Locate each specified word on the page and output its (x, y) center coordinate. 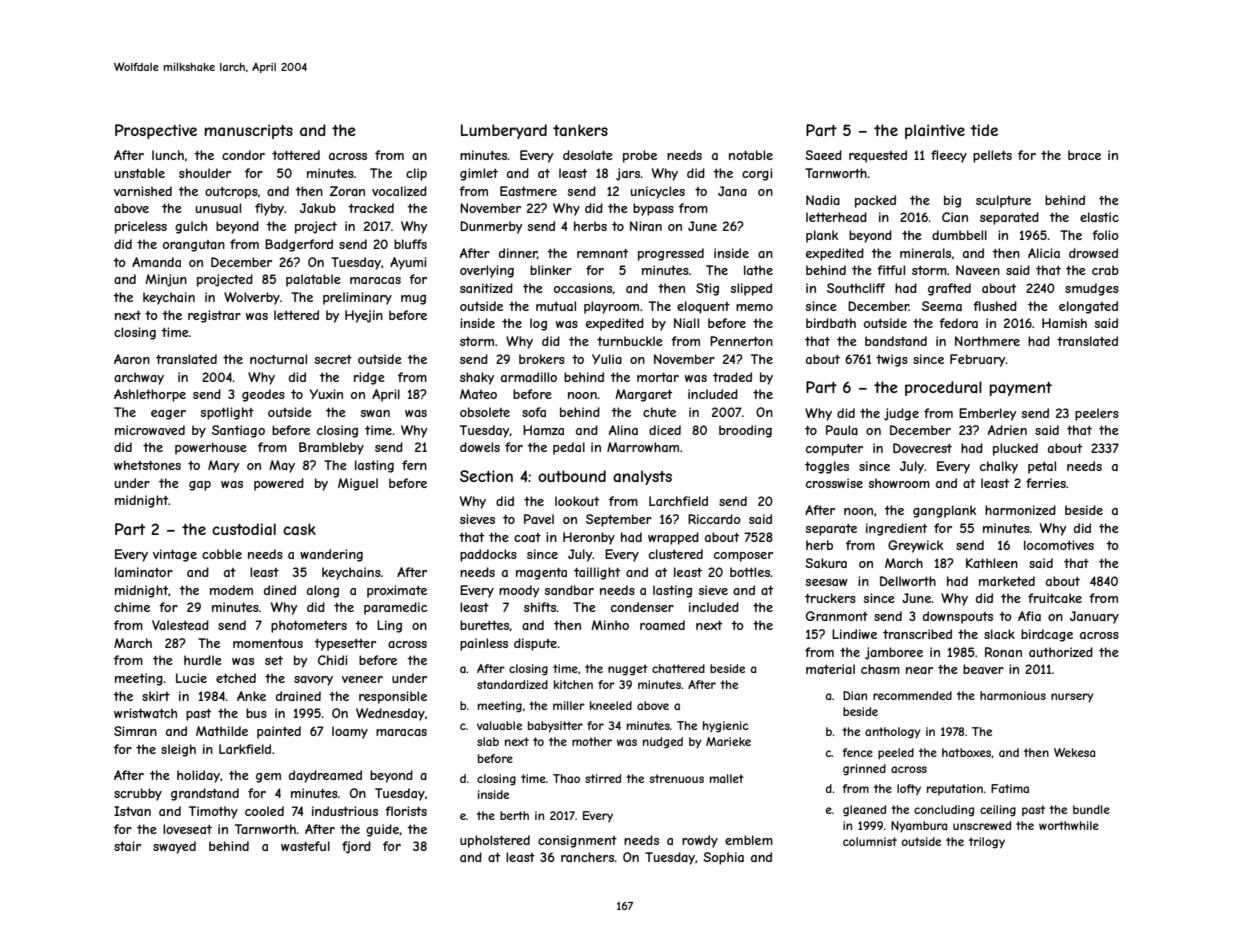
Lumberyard (504, 131)
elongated (1088, 307)
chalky (999, 467)
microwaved (150, 430)
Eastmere (528, 191)
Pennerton (741, 341)
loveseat (187, 829)
